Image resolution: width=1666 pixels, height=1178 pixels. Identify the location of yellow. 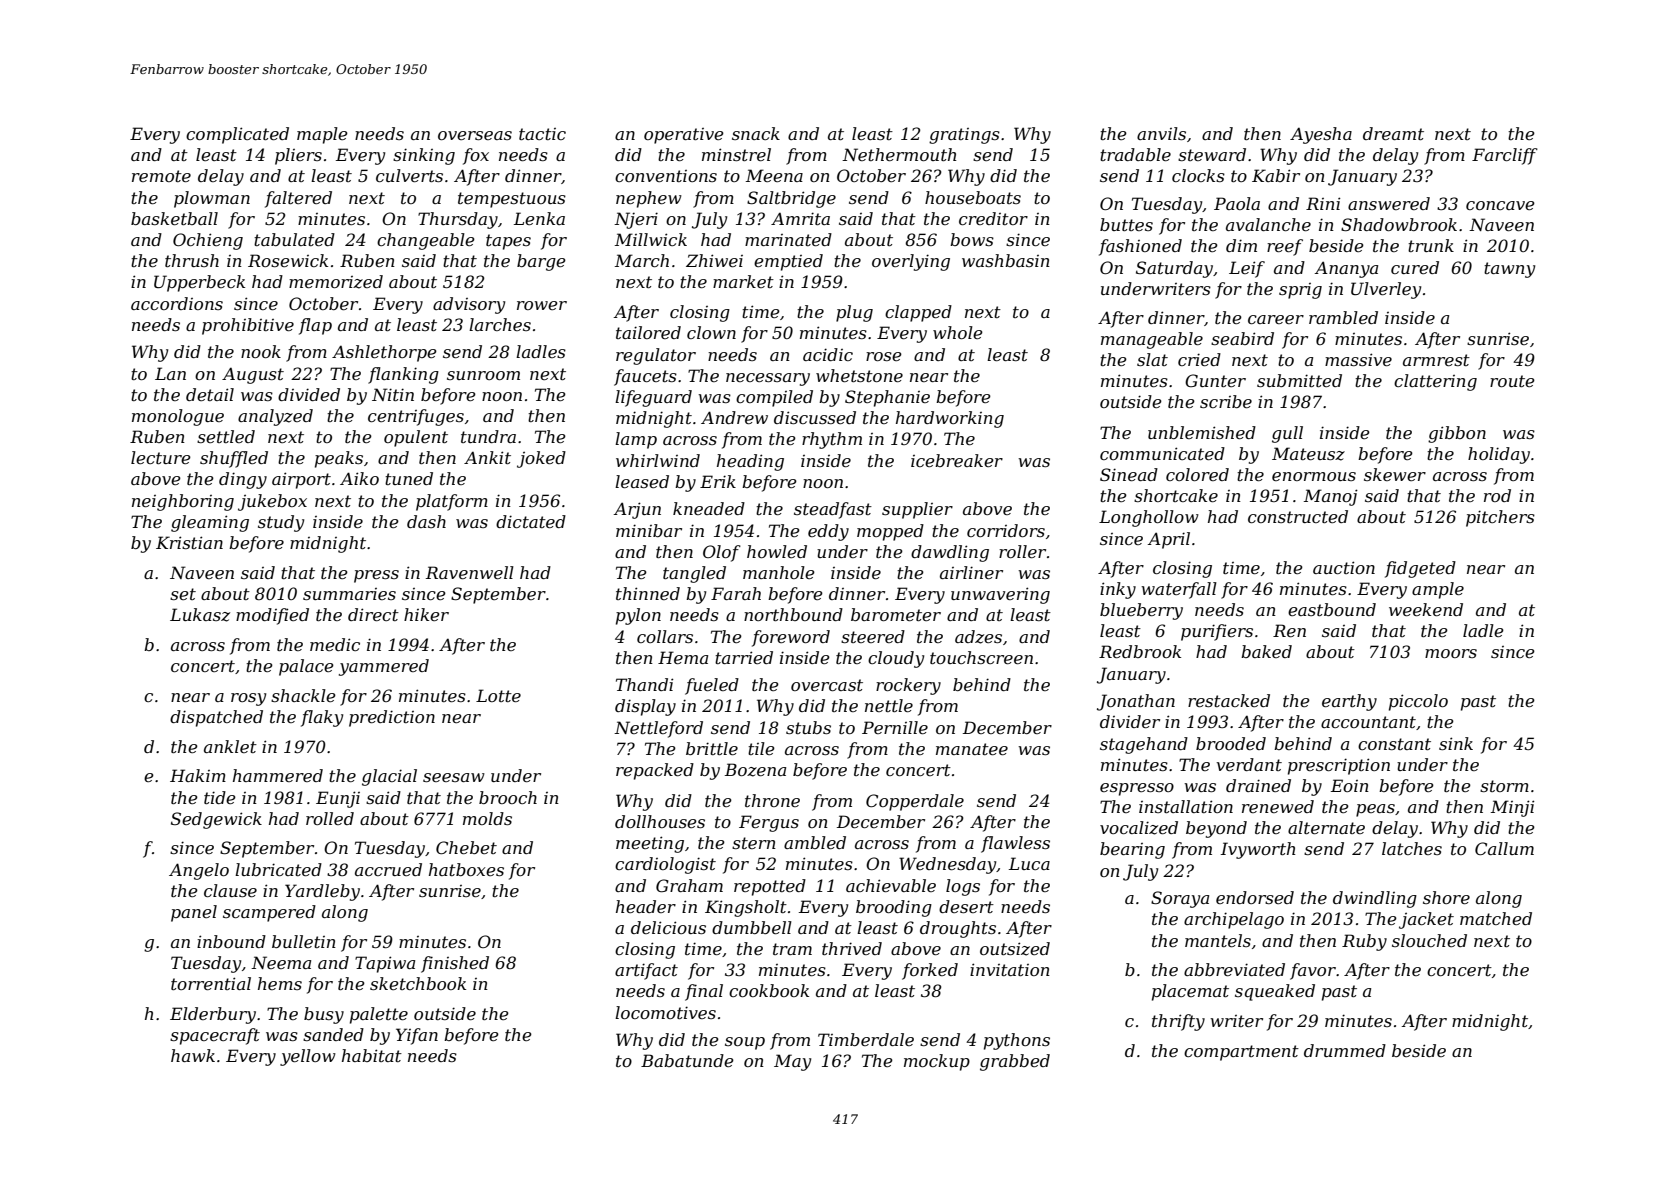
(308, 1057).
